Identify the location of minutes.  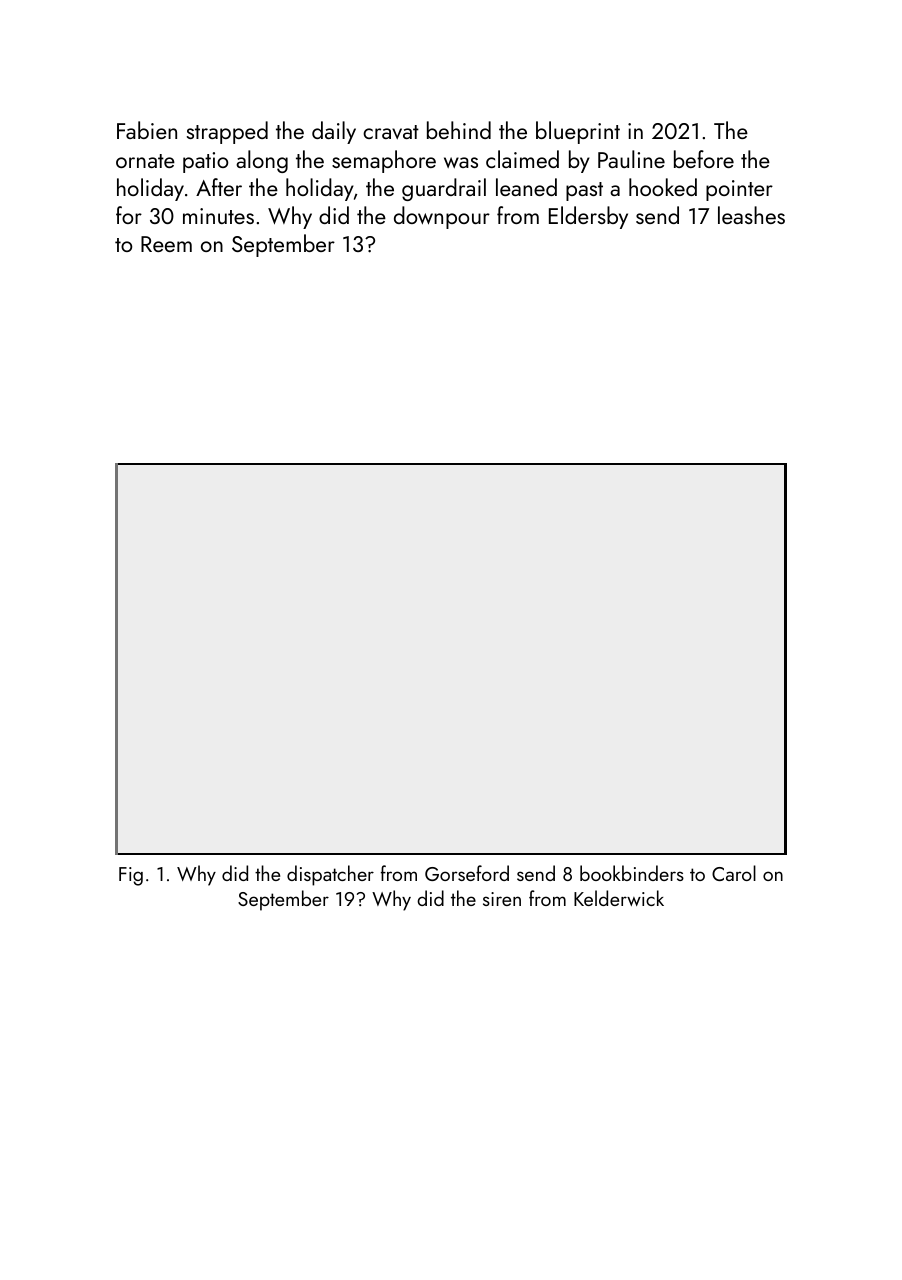
(218, 216).
